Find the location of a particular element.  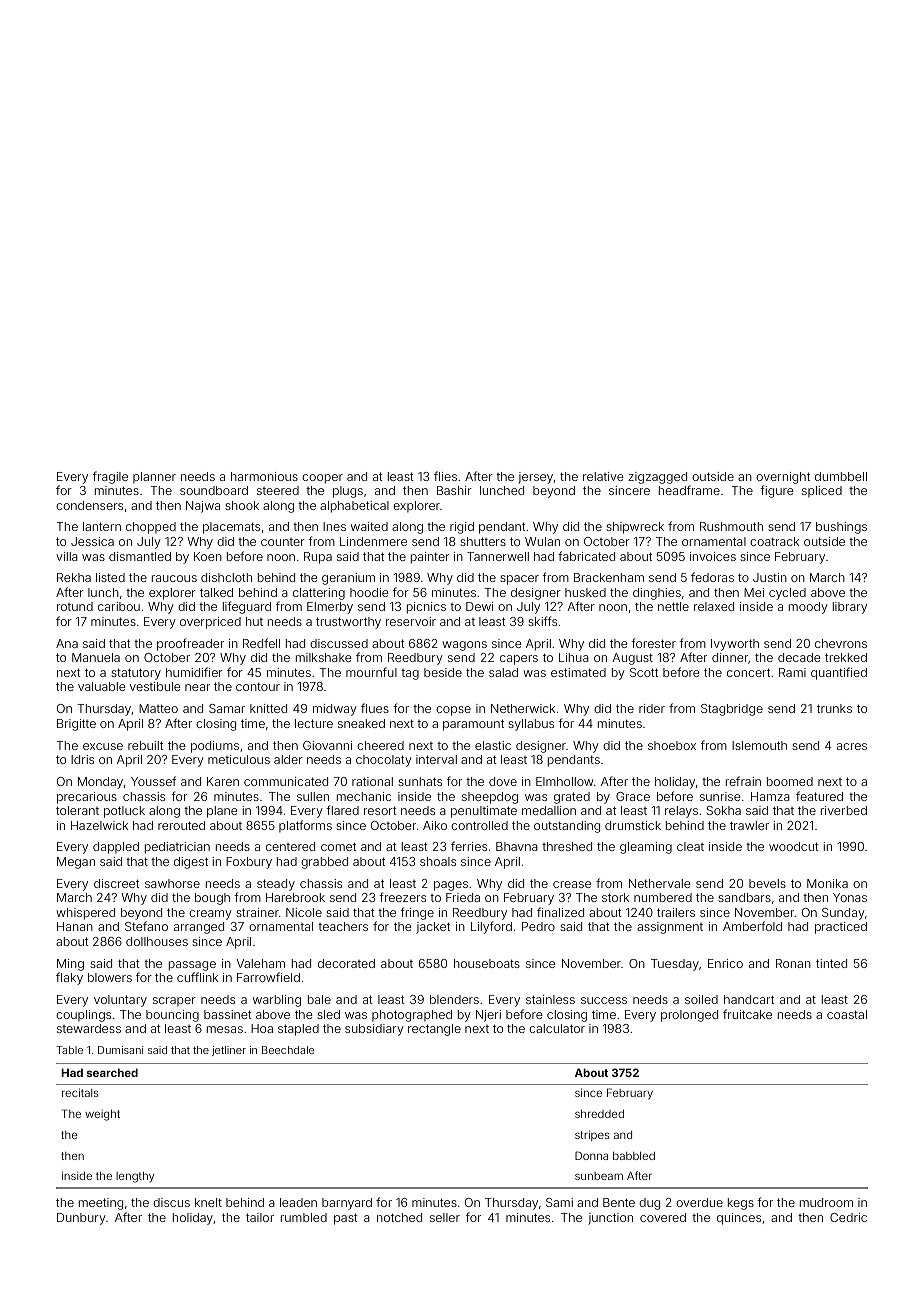

knelt is located at coordinates (208, 1202).
